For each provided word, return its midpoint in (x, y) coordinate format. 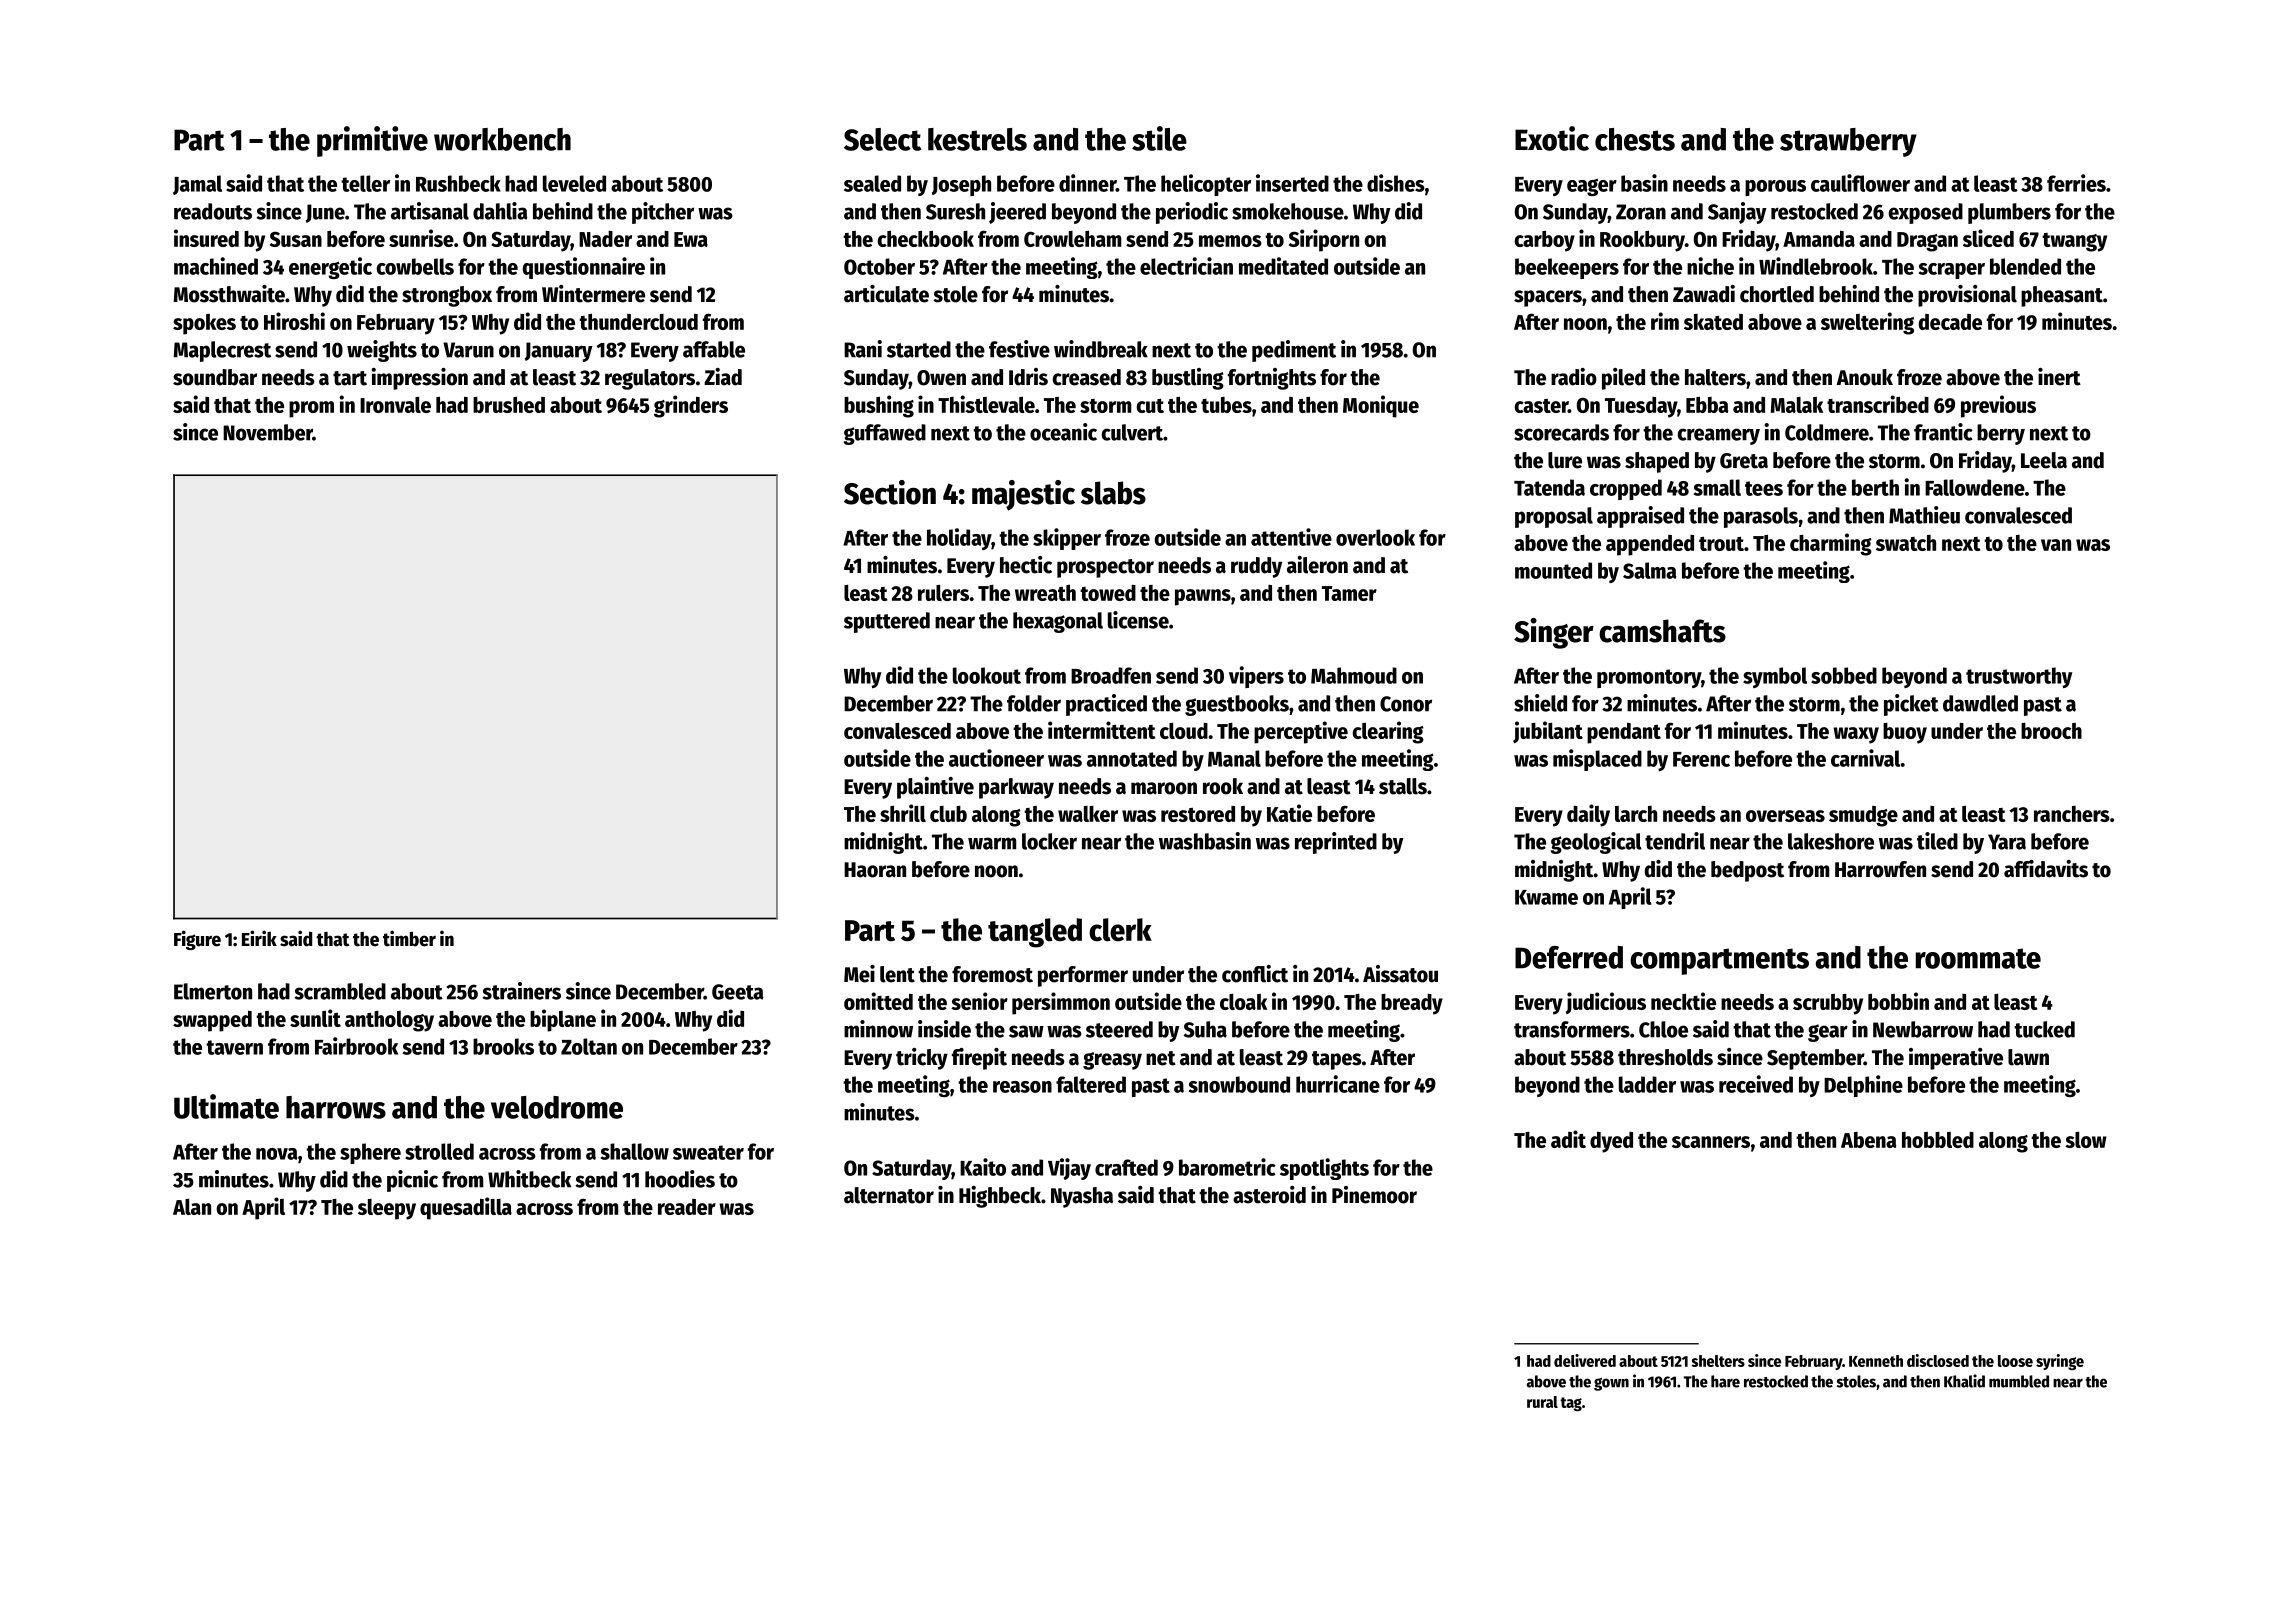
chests (1635, 139)
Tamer (1349, 593)
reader (687, 1207)
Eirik (259, 938)
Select (883, 139)
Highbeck (1000, 1197)
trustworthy (2019, 677)
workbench (502, 139)
